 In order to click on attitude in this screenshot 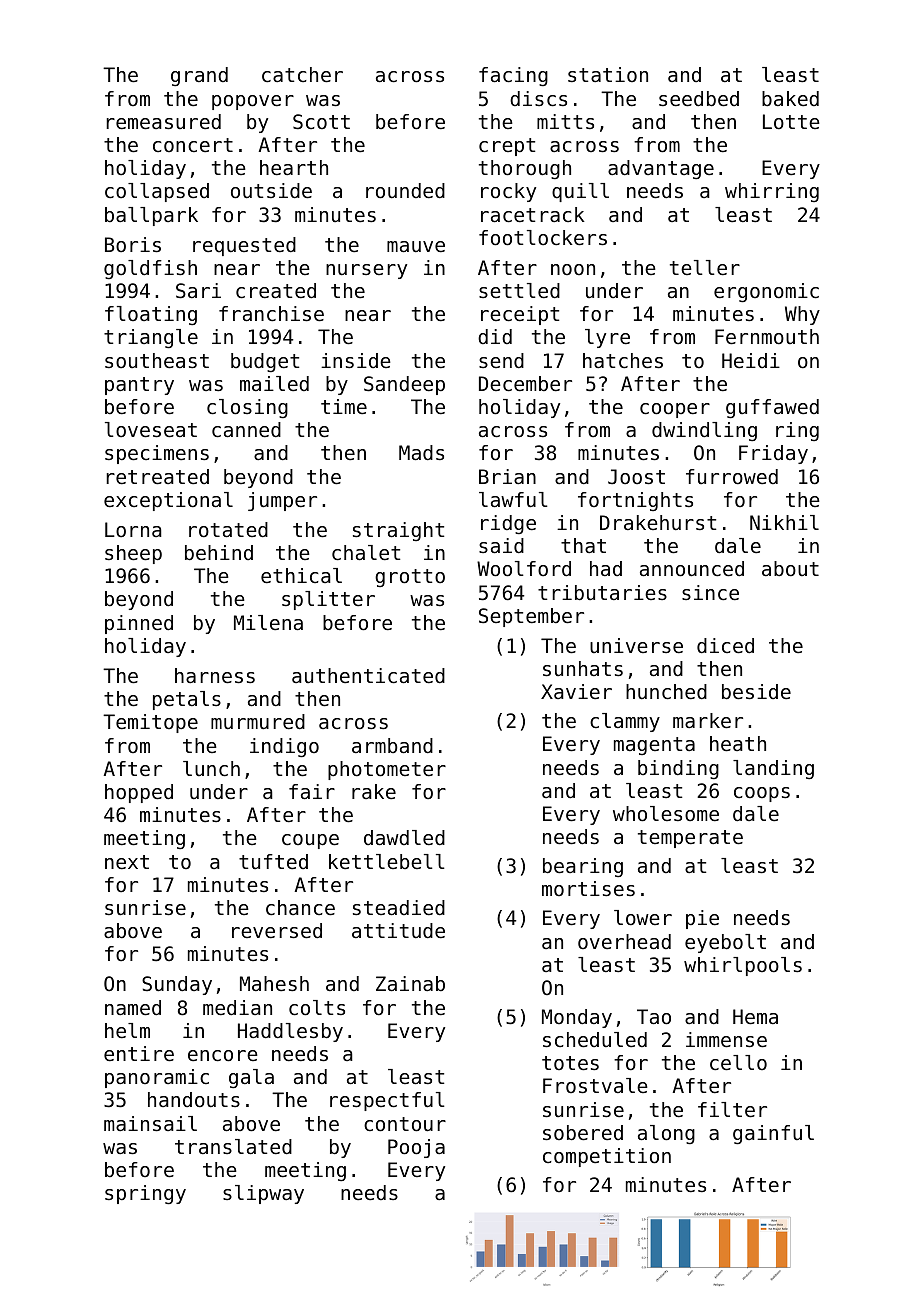, I will do `click(398, 931)`.
